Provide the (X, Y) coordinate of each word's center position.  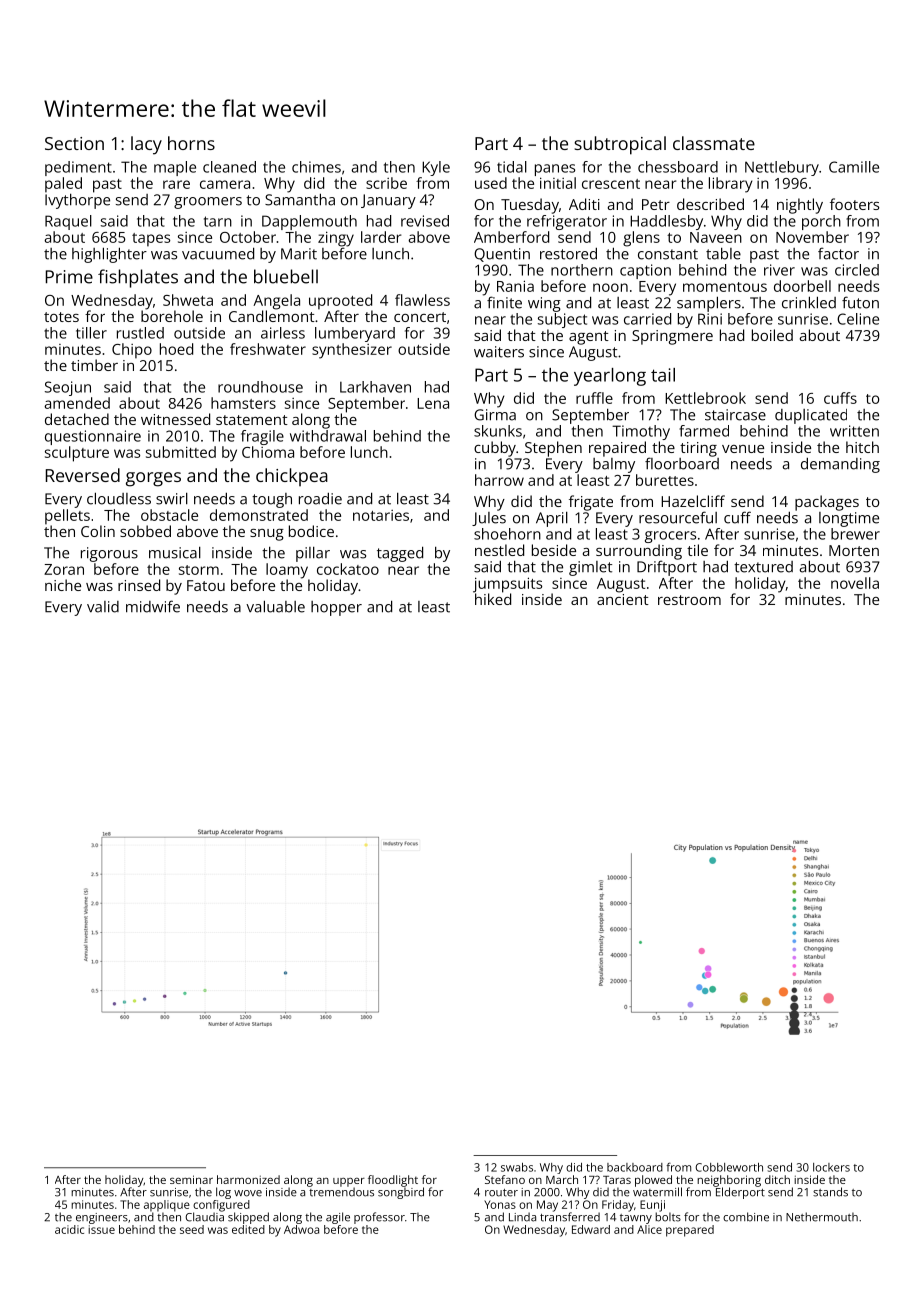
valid (103, 607)
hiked (493, 599)
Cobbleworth (729, 1167)
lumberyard (355, 334)
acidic (69, 1229)
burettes (665, 480)
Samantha (300, 199)
